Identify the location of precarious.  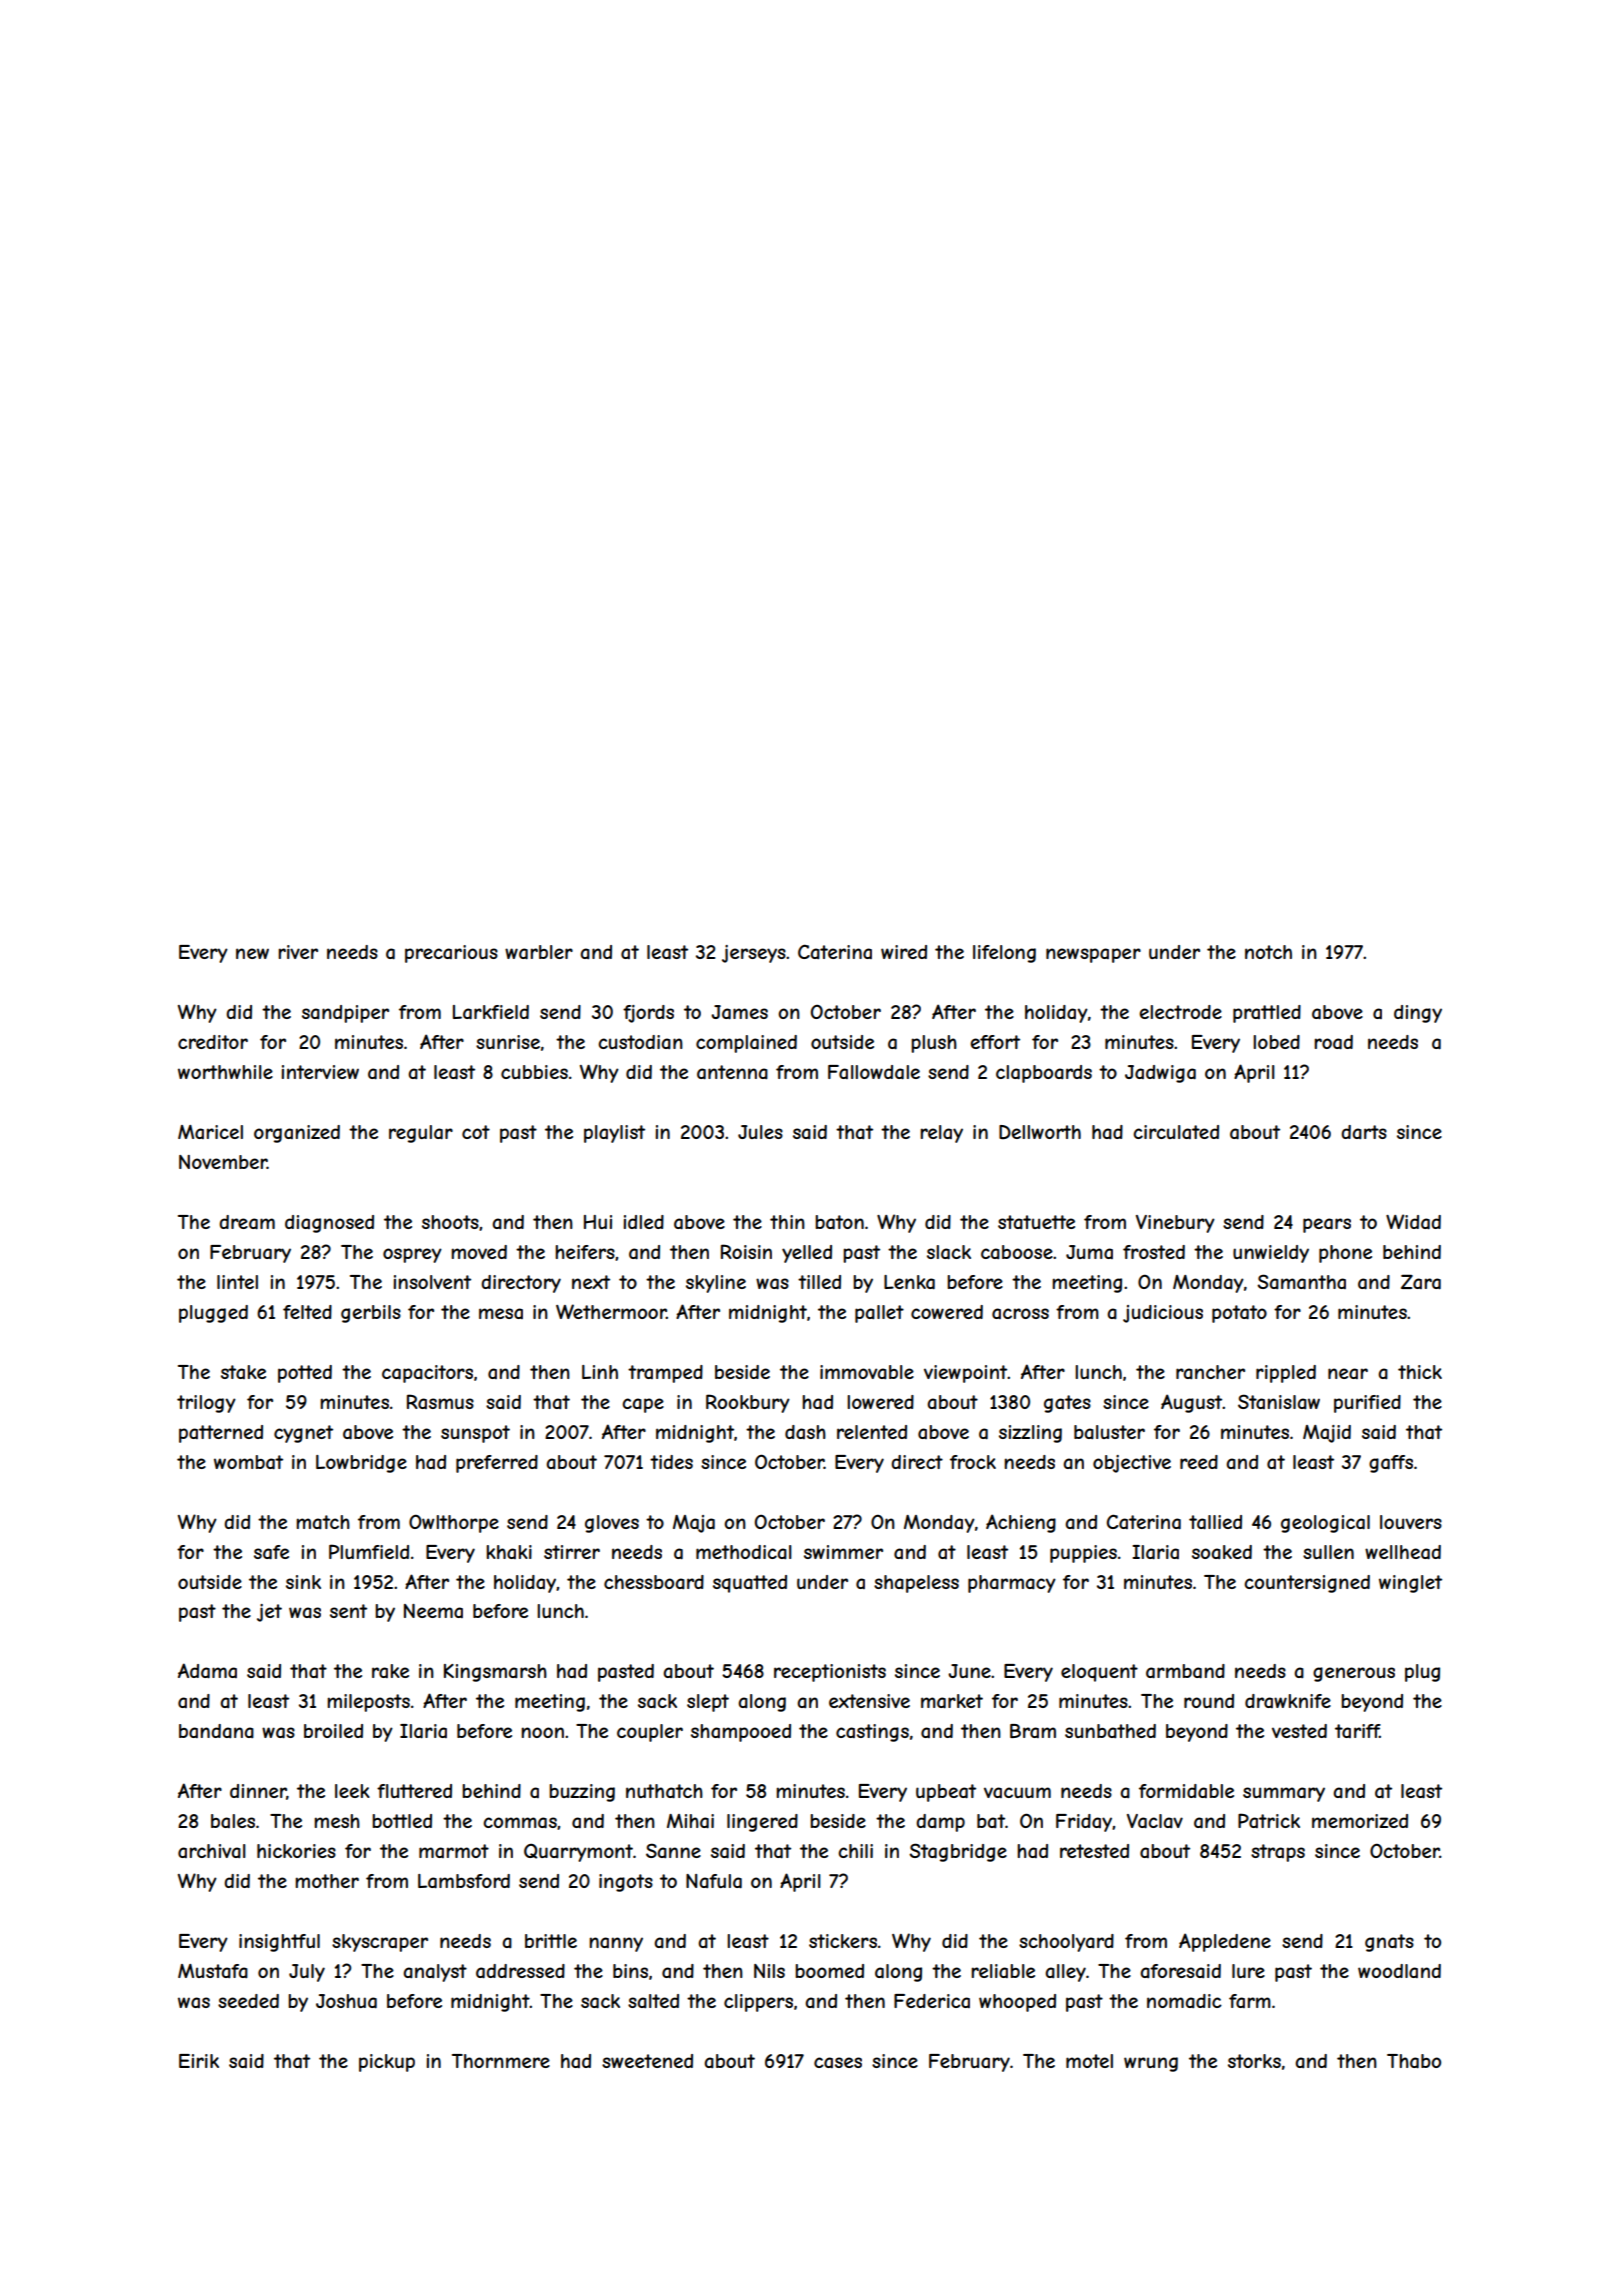
(451, 954).
